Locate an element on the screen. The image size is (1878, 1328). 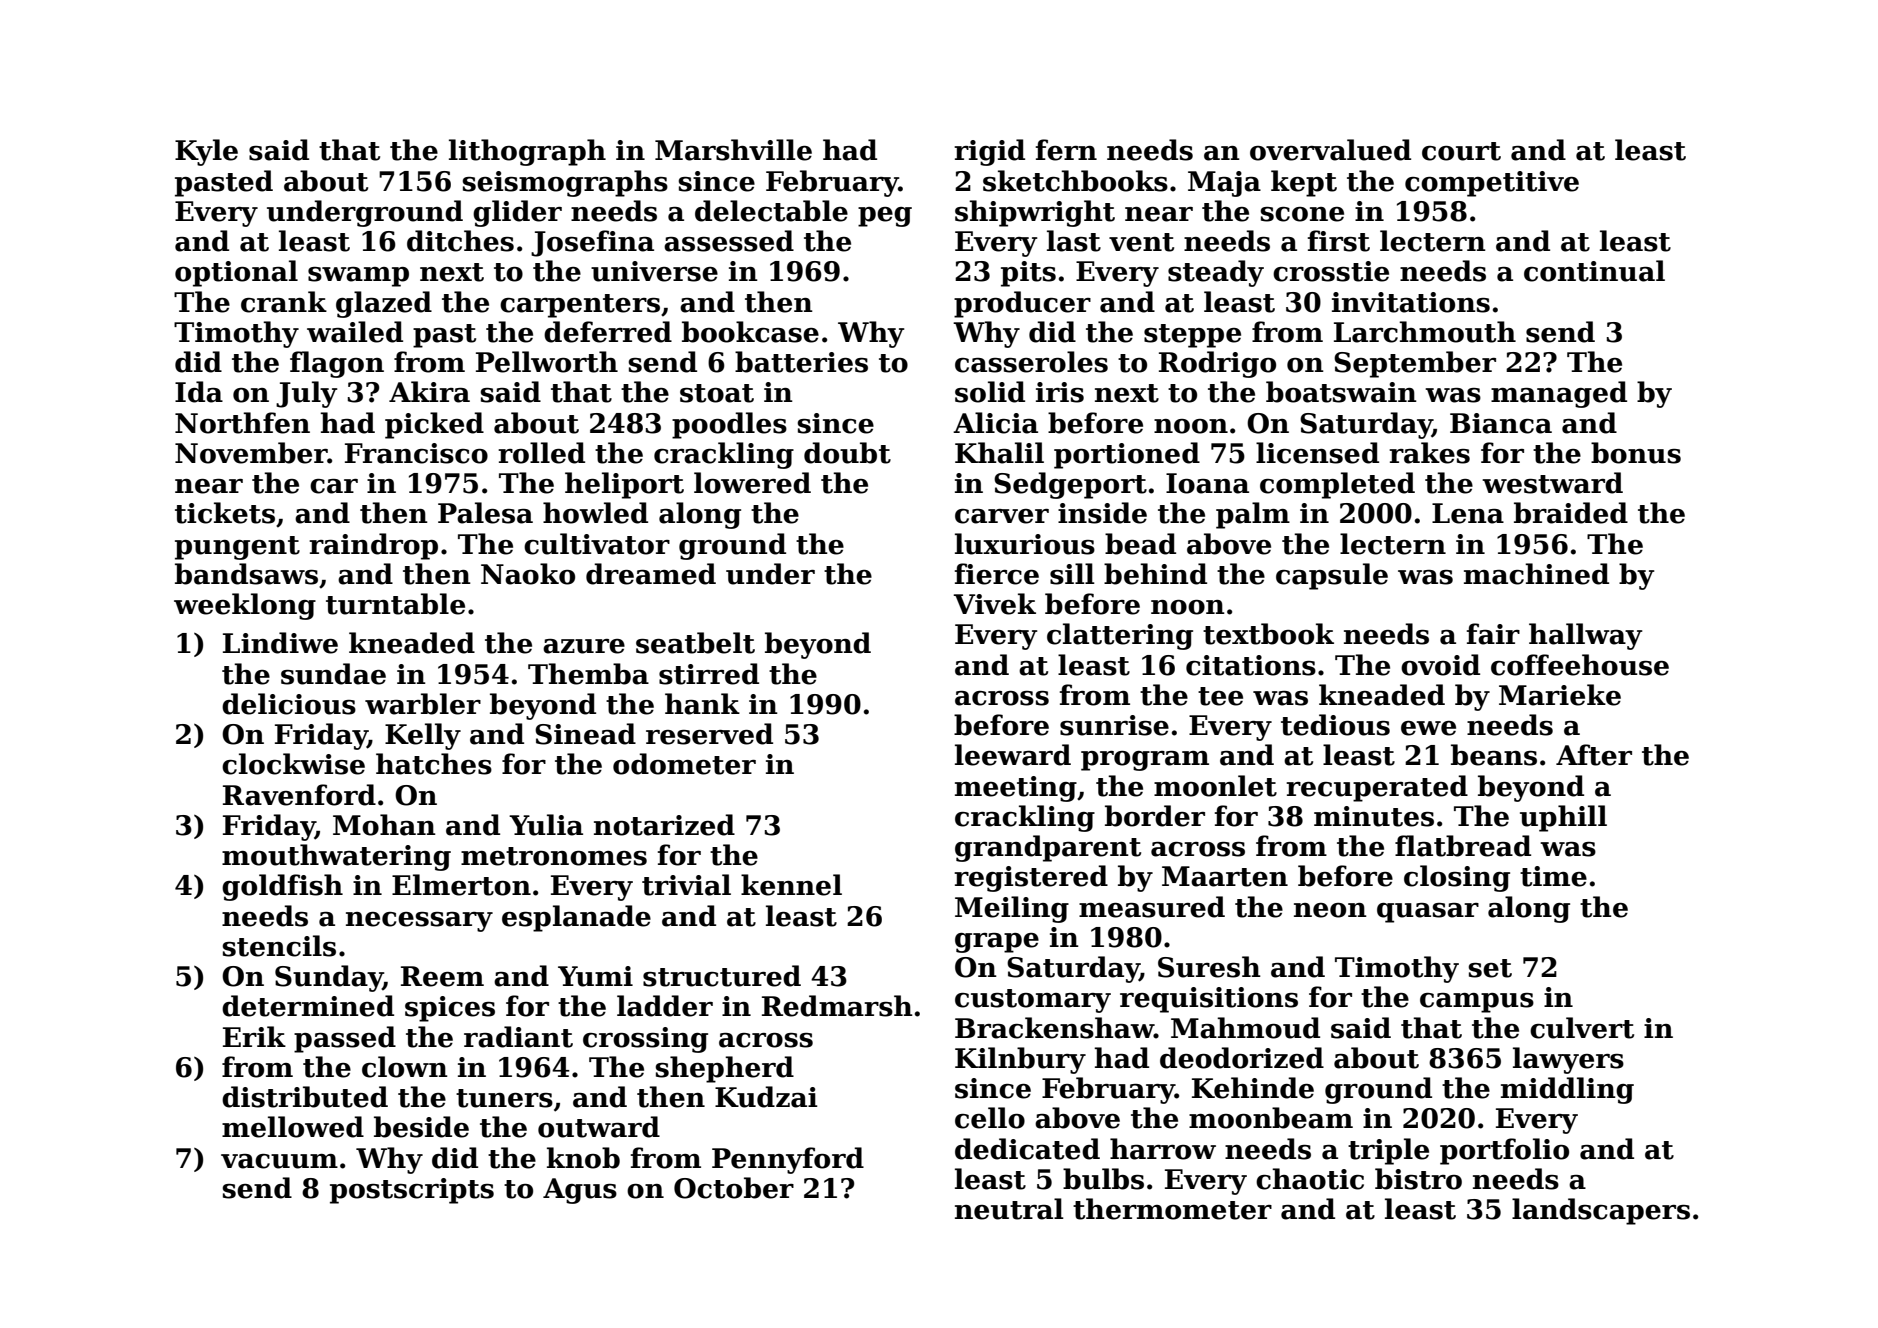
neon is located at coordinates (1330, 910).
